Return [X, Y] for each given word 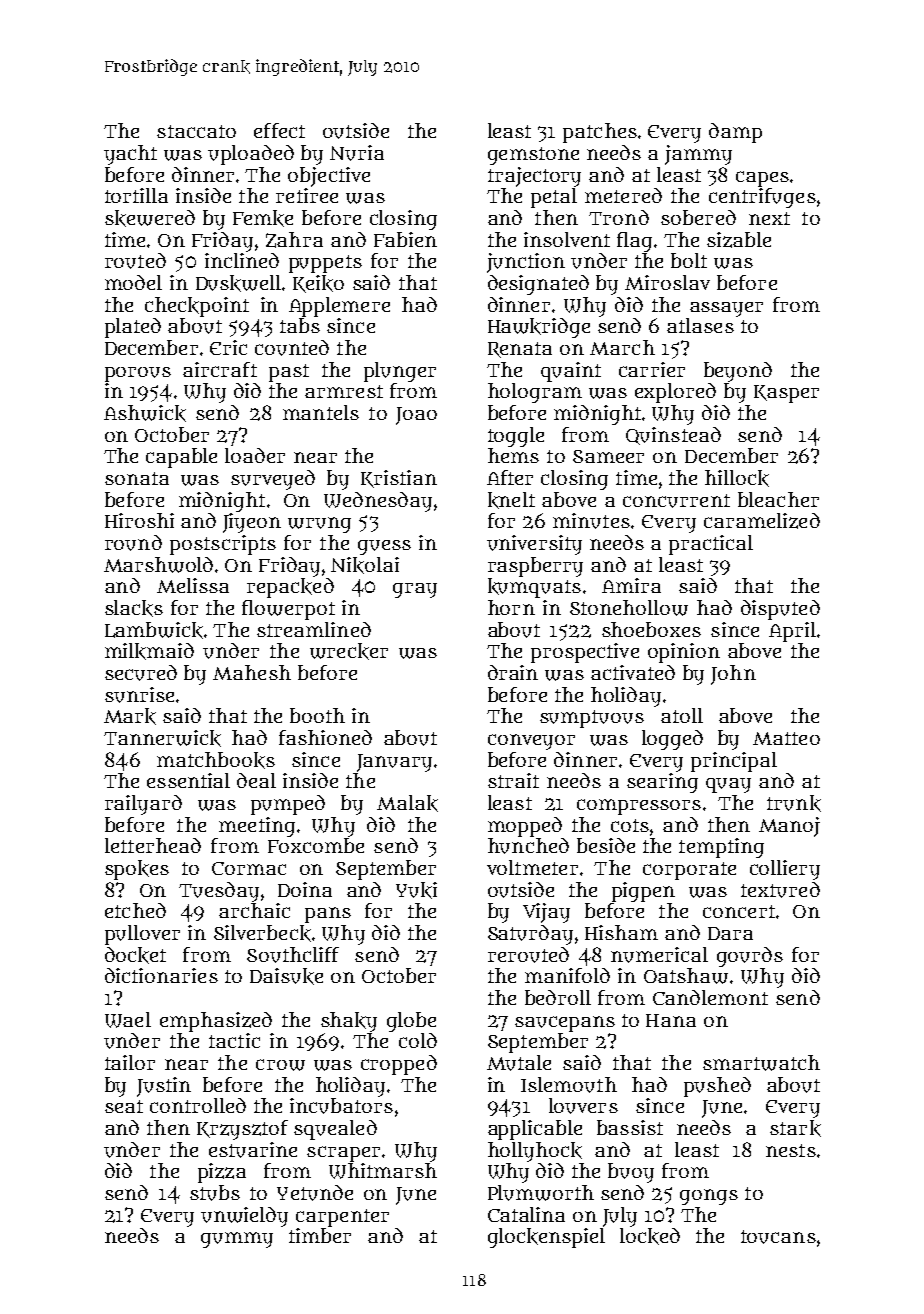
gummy [237, 1240]
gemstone [533, 156]
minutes [591, 521]
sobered [698, 217]
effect [279, 130]
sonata [137, 478]
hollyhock [535, 1152]
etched [135, 910]
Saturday [530, 935]
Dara [730, 933]
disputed [780, 610]
